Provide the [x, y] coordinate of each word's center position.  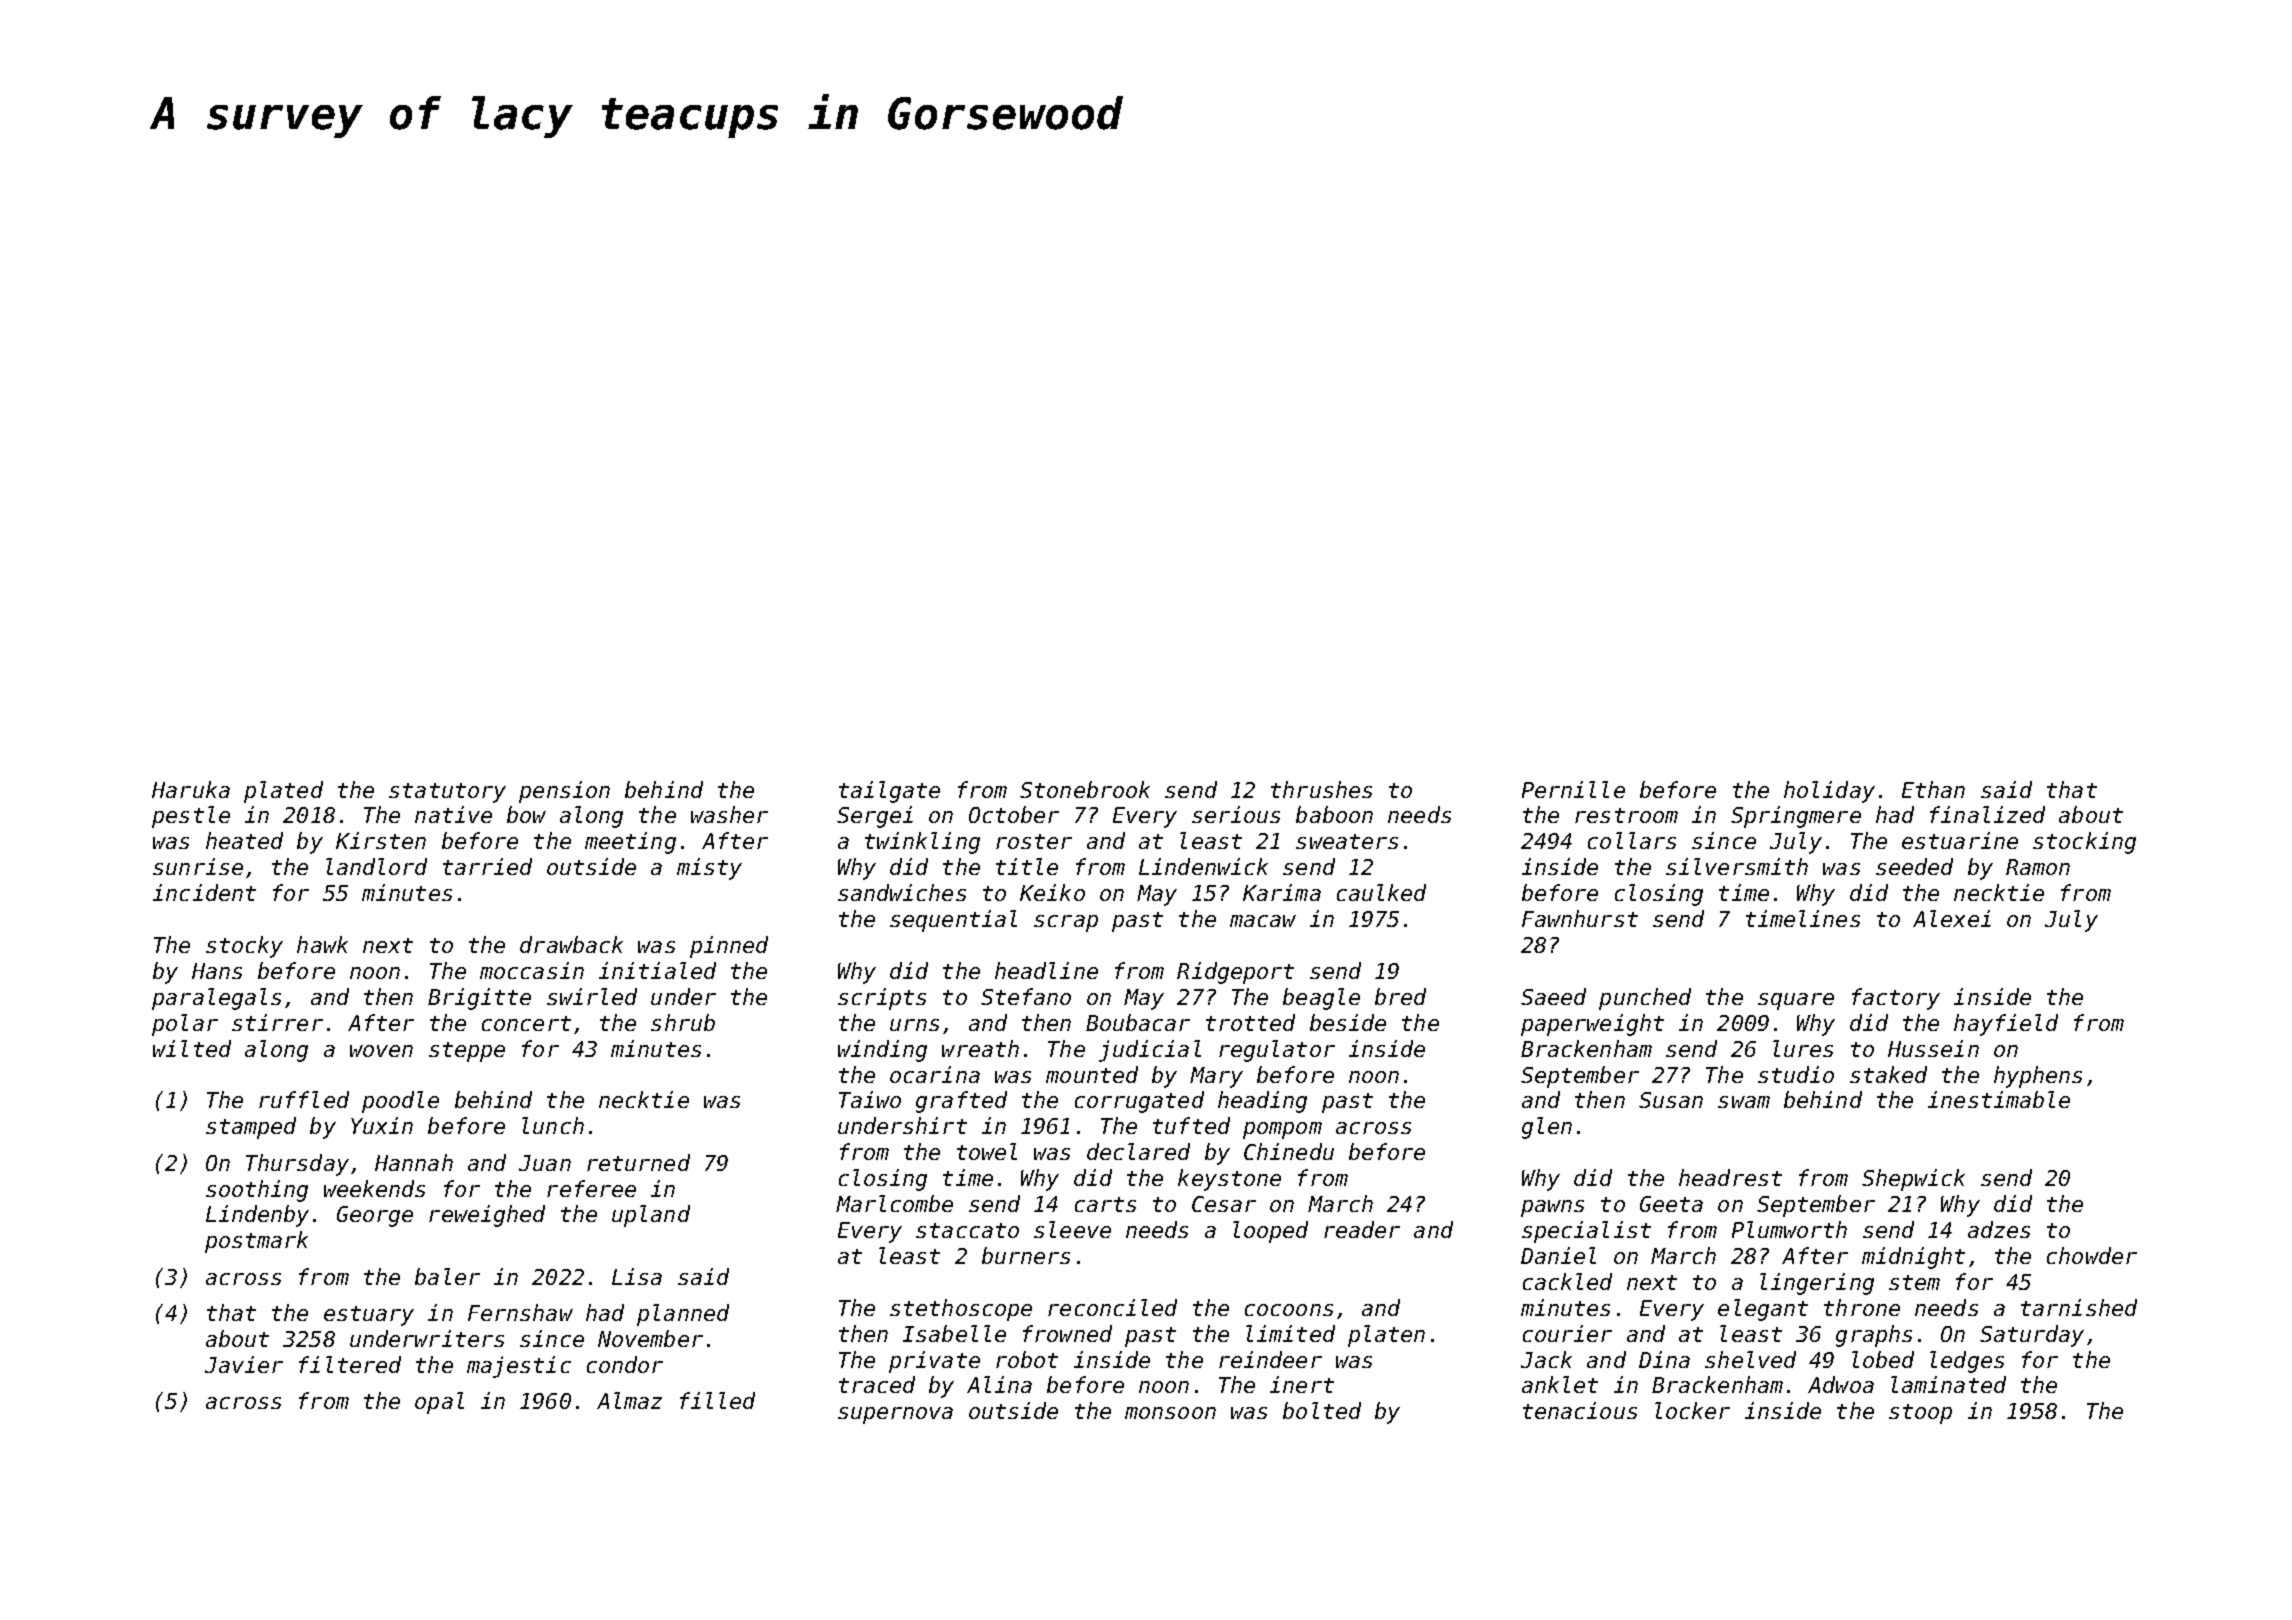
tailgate [889, 792]
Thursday [297, 1165]
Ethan [1933, 789]
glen [1547, 1128]
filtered [350, 1364]
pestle [191, 817]
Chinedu [1289, 1151]
